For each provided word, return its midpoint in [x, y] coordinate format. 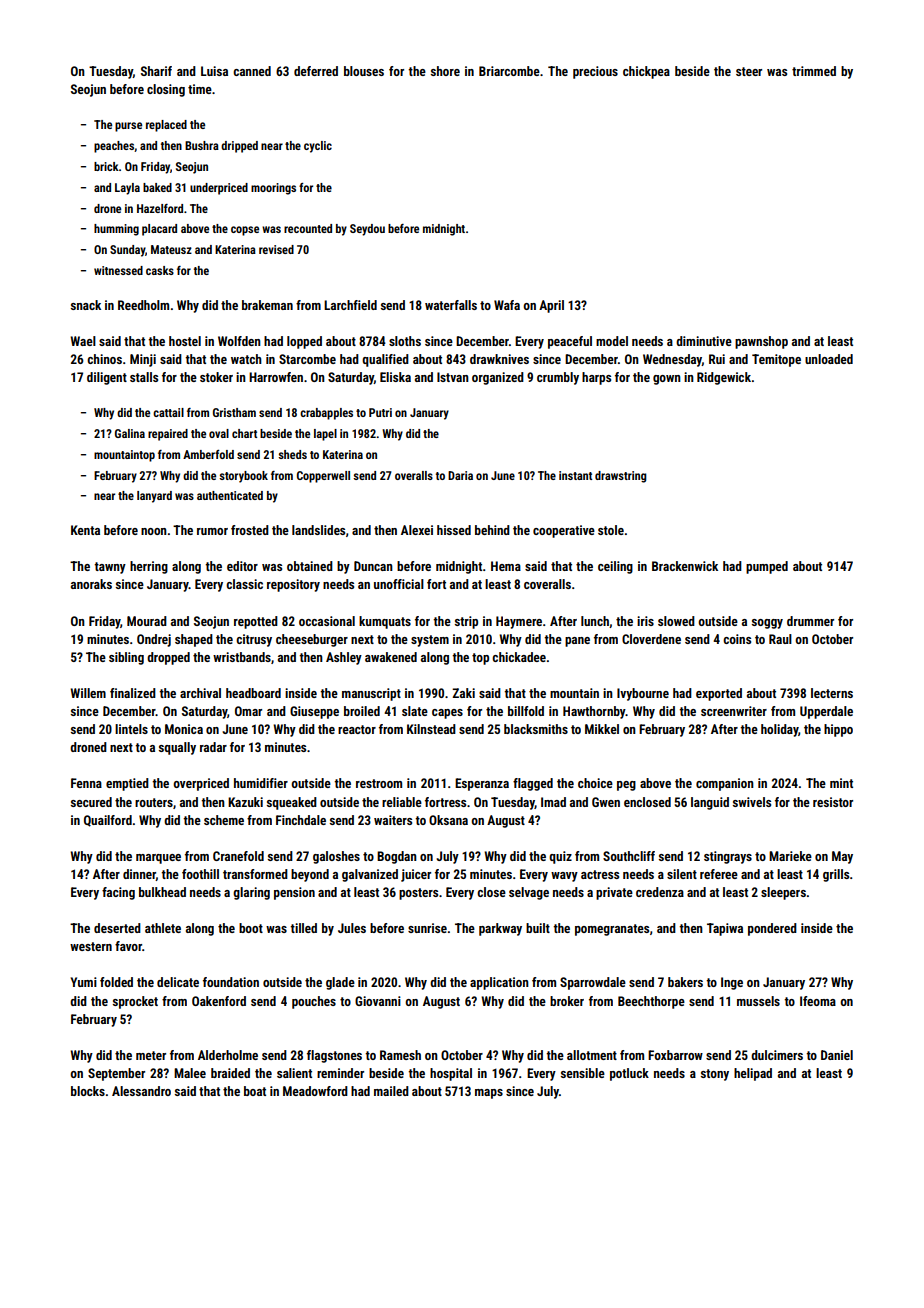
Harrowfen [276, 377]
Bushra [202, 145]
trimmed [814, 71]
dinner [139, 875]
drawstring [621, 477]
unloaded [829, 359]
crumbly [558, 378]
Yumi [83, 982]
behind [492, 530]
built [538, 928]
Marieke [790, 856]
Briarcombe [509, 71]
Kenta [85, 530]
